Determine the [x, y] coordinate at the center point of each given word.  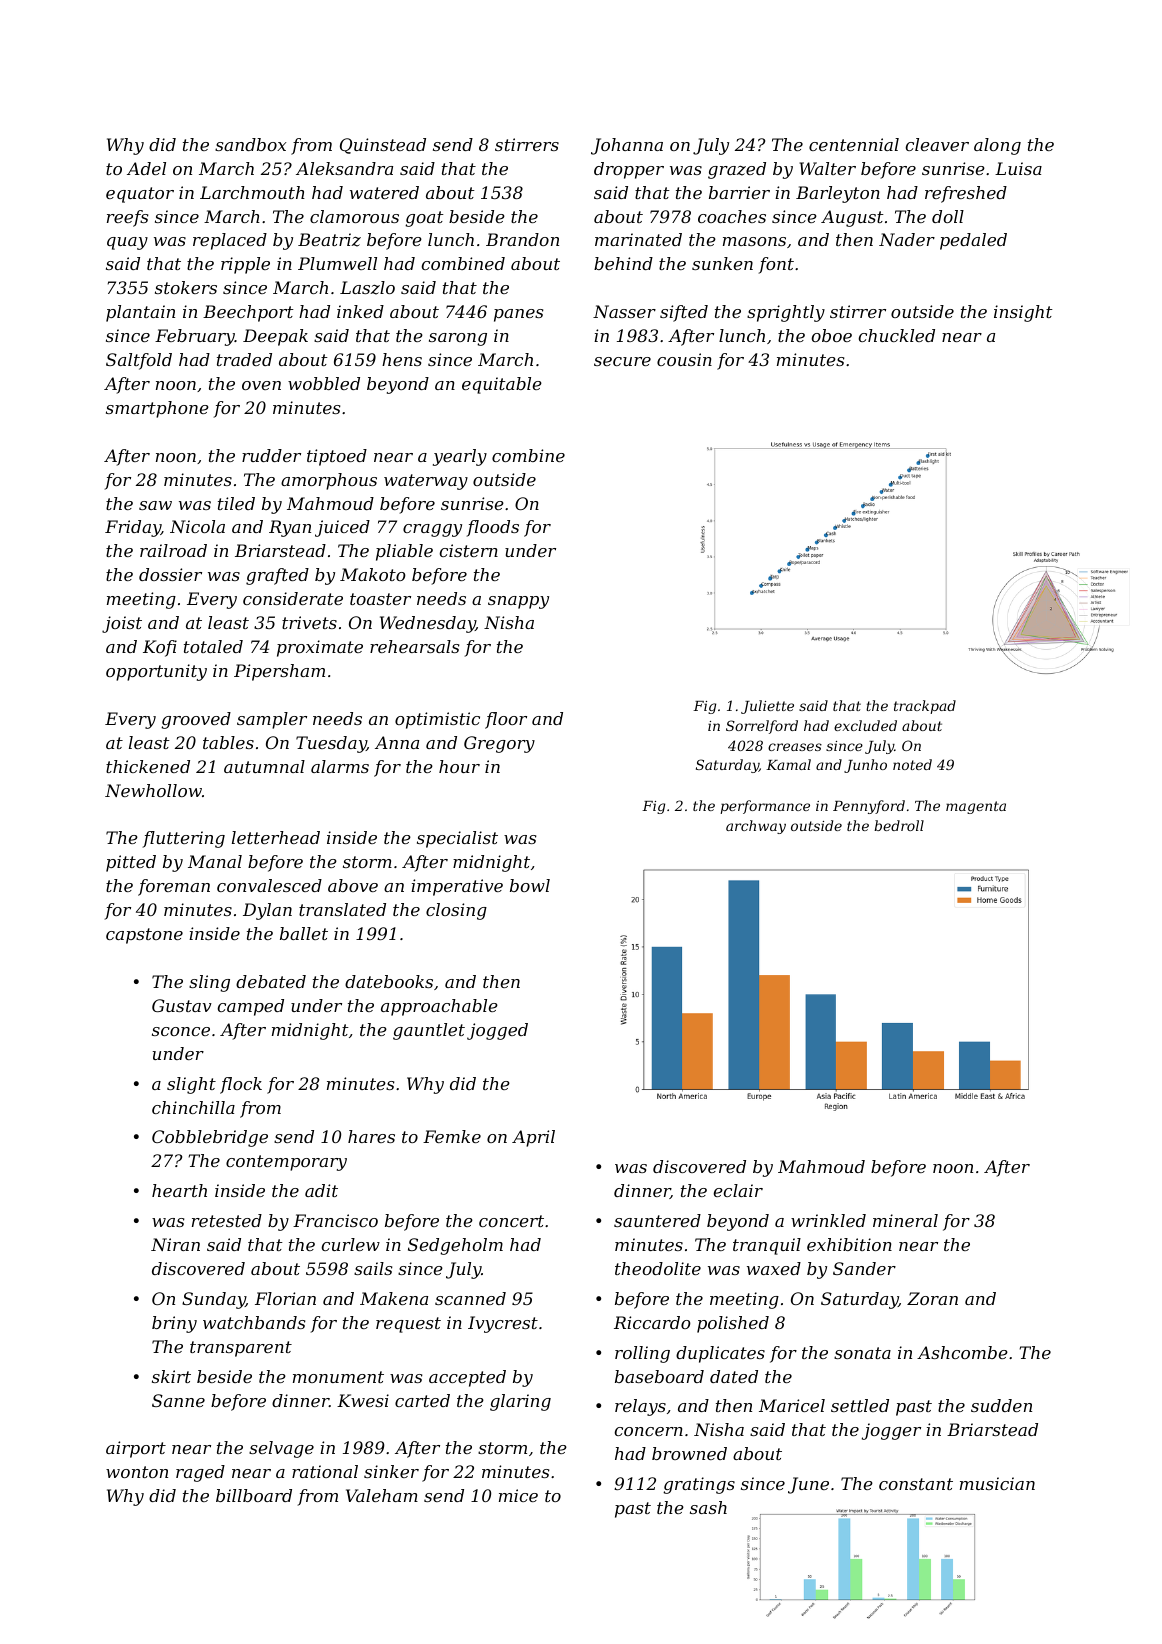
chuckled [897, 335]
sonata [862, 1353]
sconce [181, 1031]
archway [756, 827]
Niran [175, 1244]
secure [622, 361]
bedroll [899, 825]
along [997, 146]
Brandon [522, 239]
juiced [342, 528]
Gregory [499, 744]
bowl [530, 885]
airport [136, 1449]
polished [733, 1324]
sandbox [250, 144]
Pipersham [279, 672]
